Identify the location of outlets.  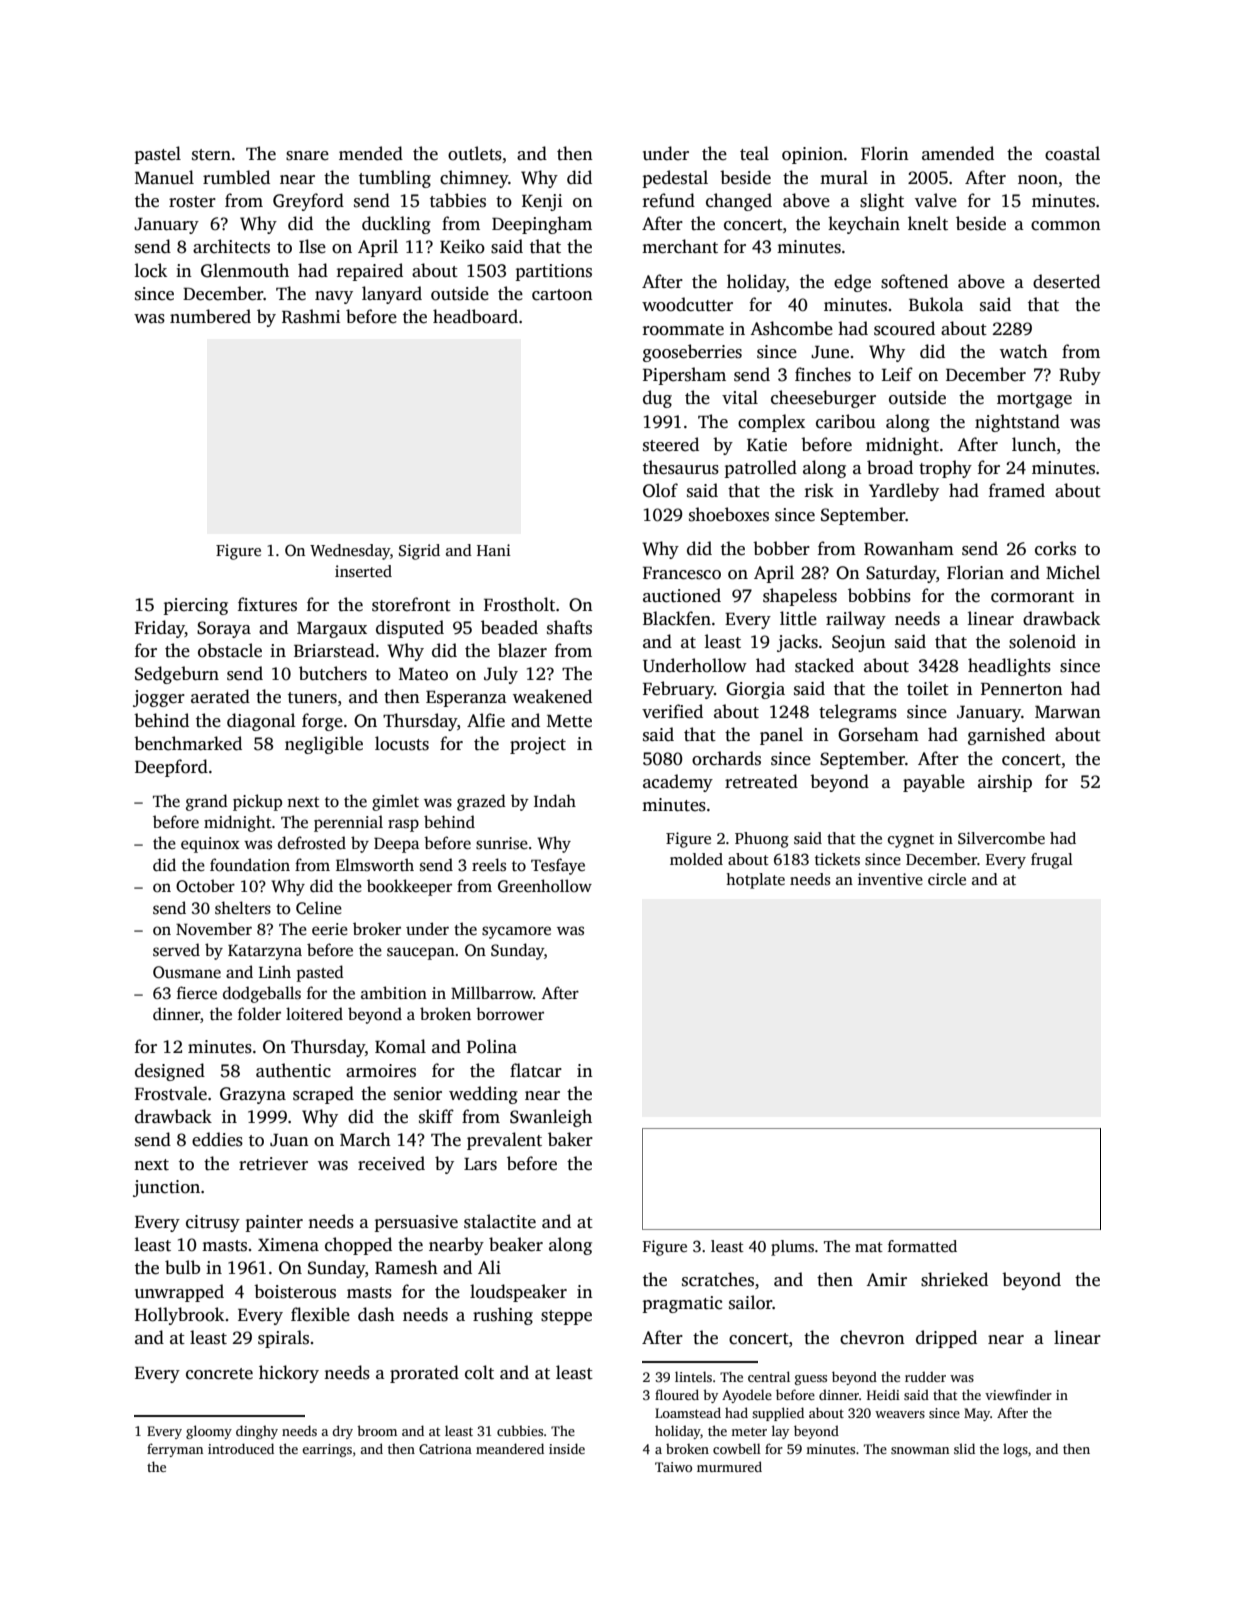
(475, 153).
